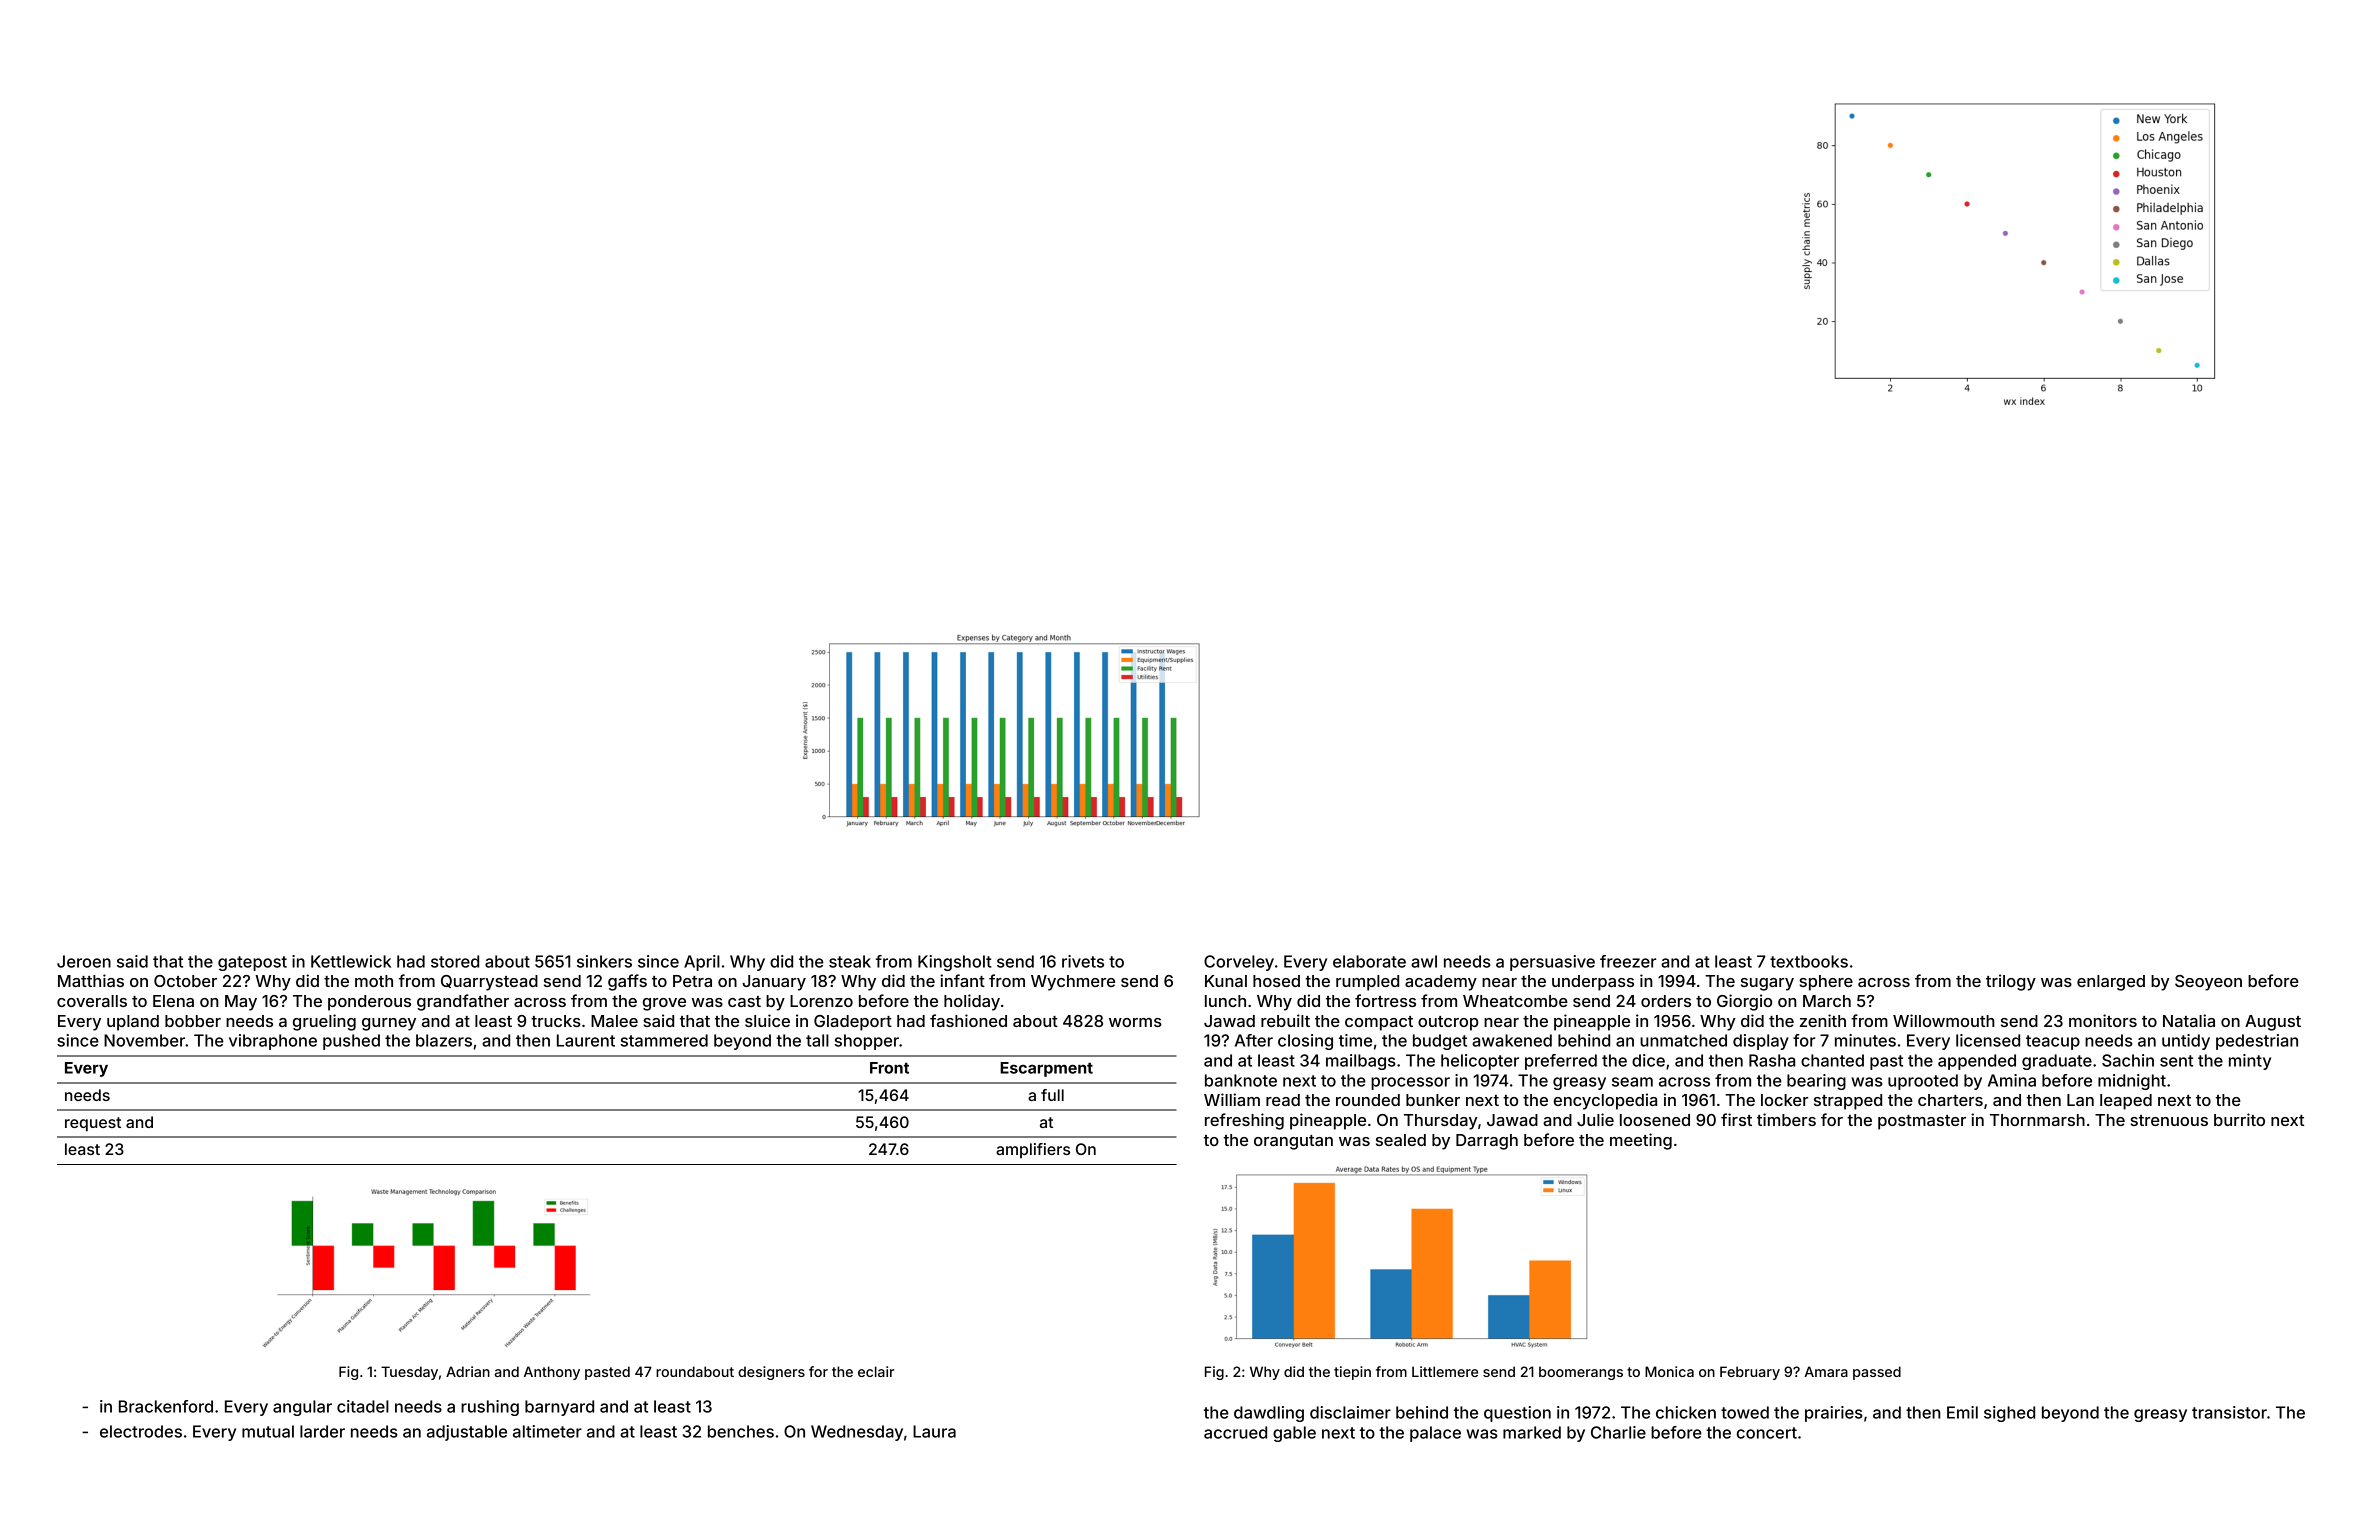 The image size is (2380, 1540). What do you see at coordinates (1424, 961) in the document?
I see `awl` at bounding box center [1424, 961].
